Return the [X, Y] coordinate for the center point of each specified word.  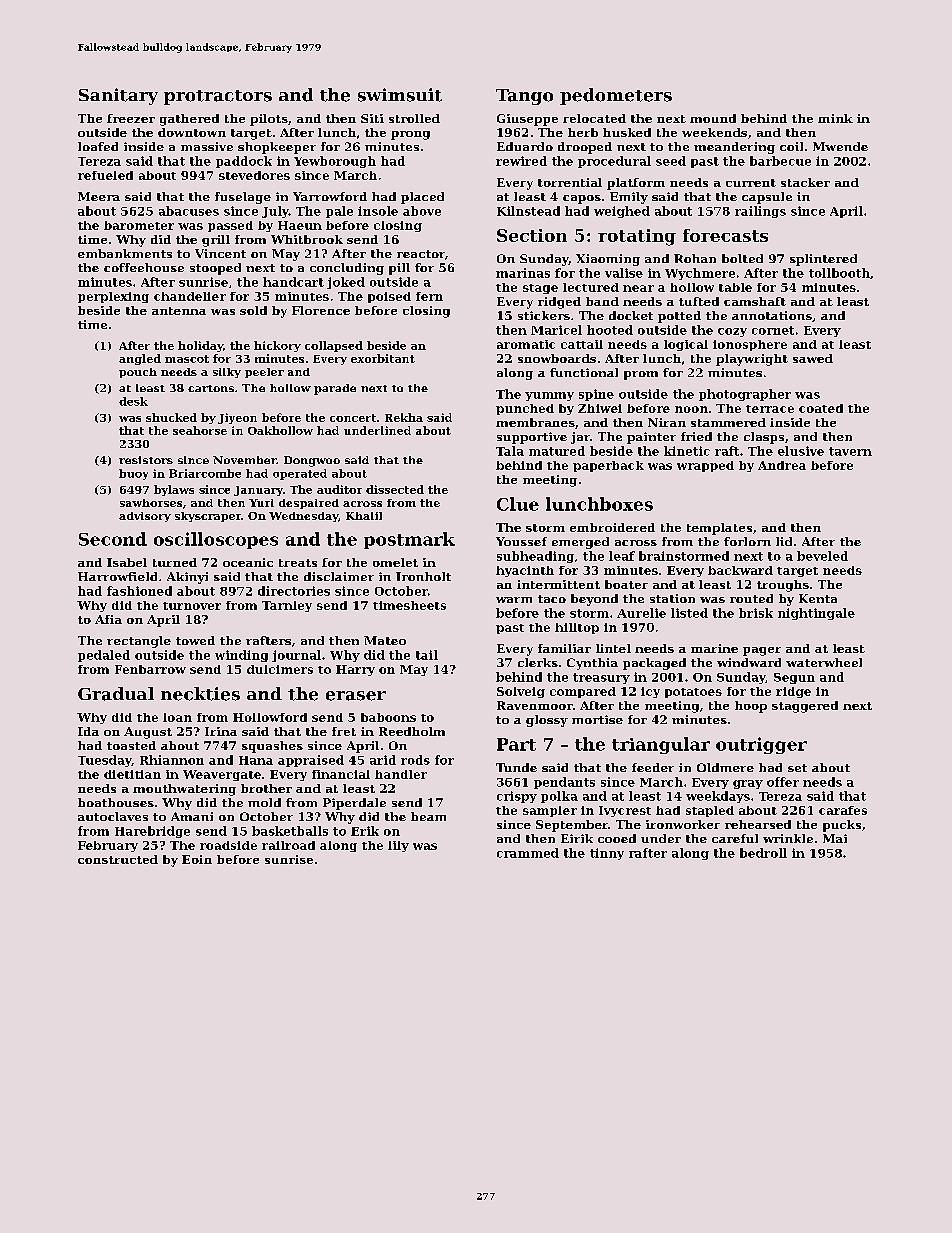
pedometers [616, 96]
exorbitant [383, 358]
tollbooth [839, 273]
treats [298, 563]
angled [140, 359]
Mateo [385, 640]
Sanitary [118, 96]
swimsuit [400, 95]
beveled [822, 556]
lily [398, 846]
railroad [288, 845]
